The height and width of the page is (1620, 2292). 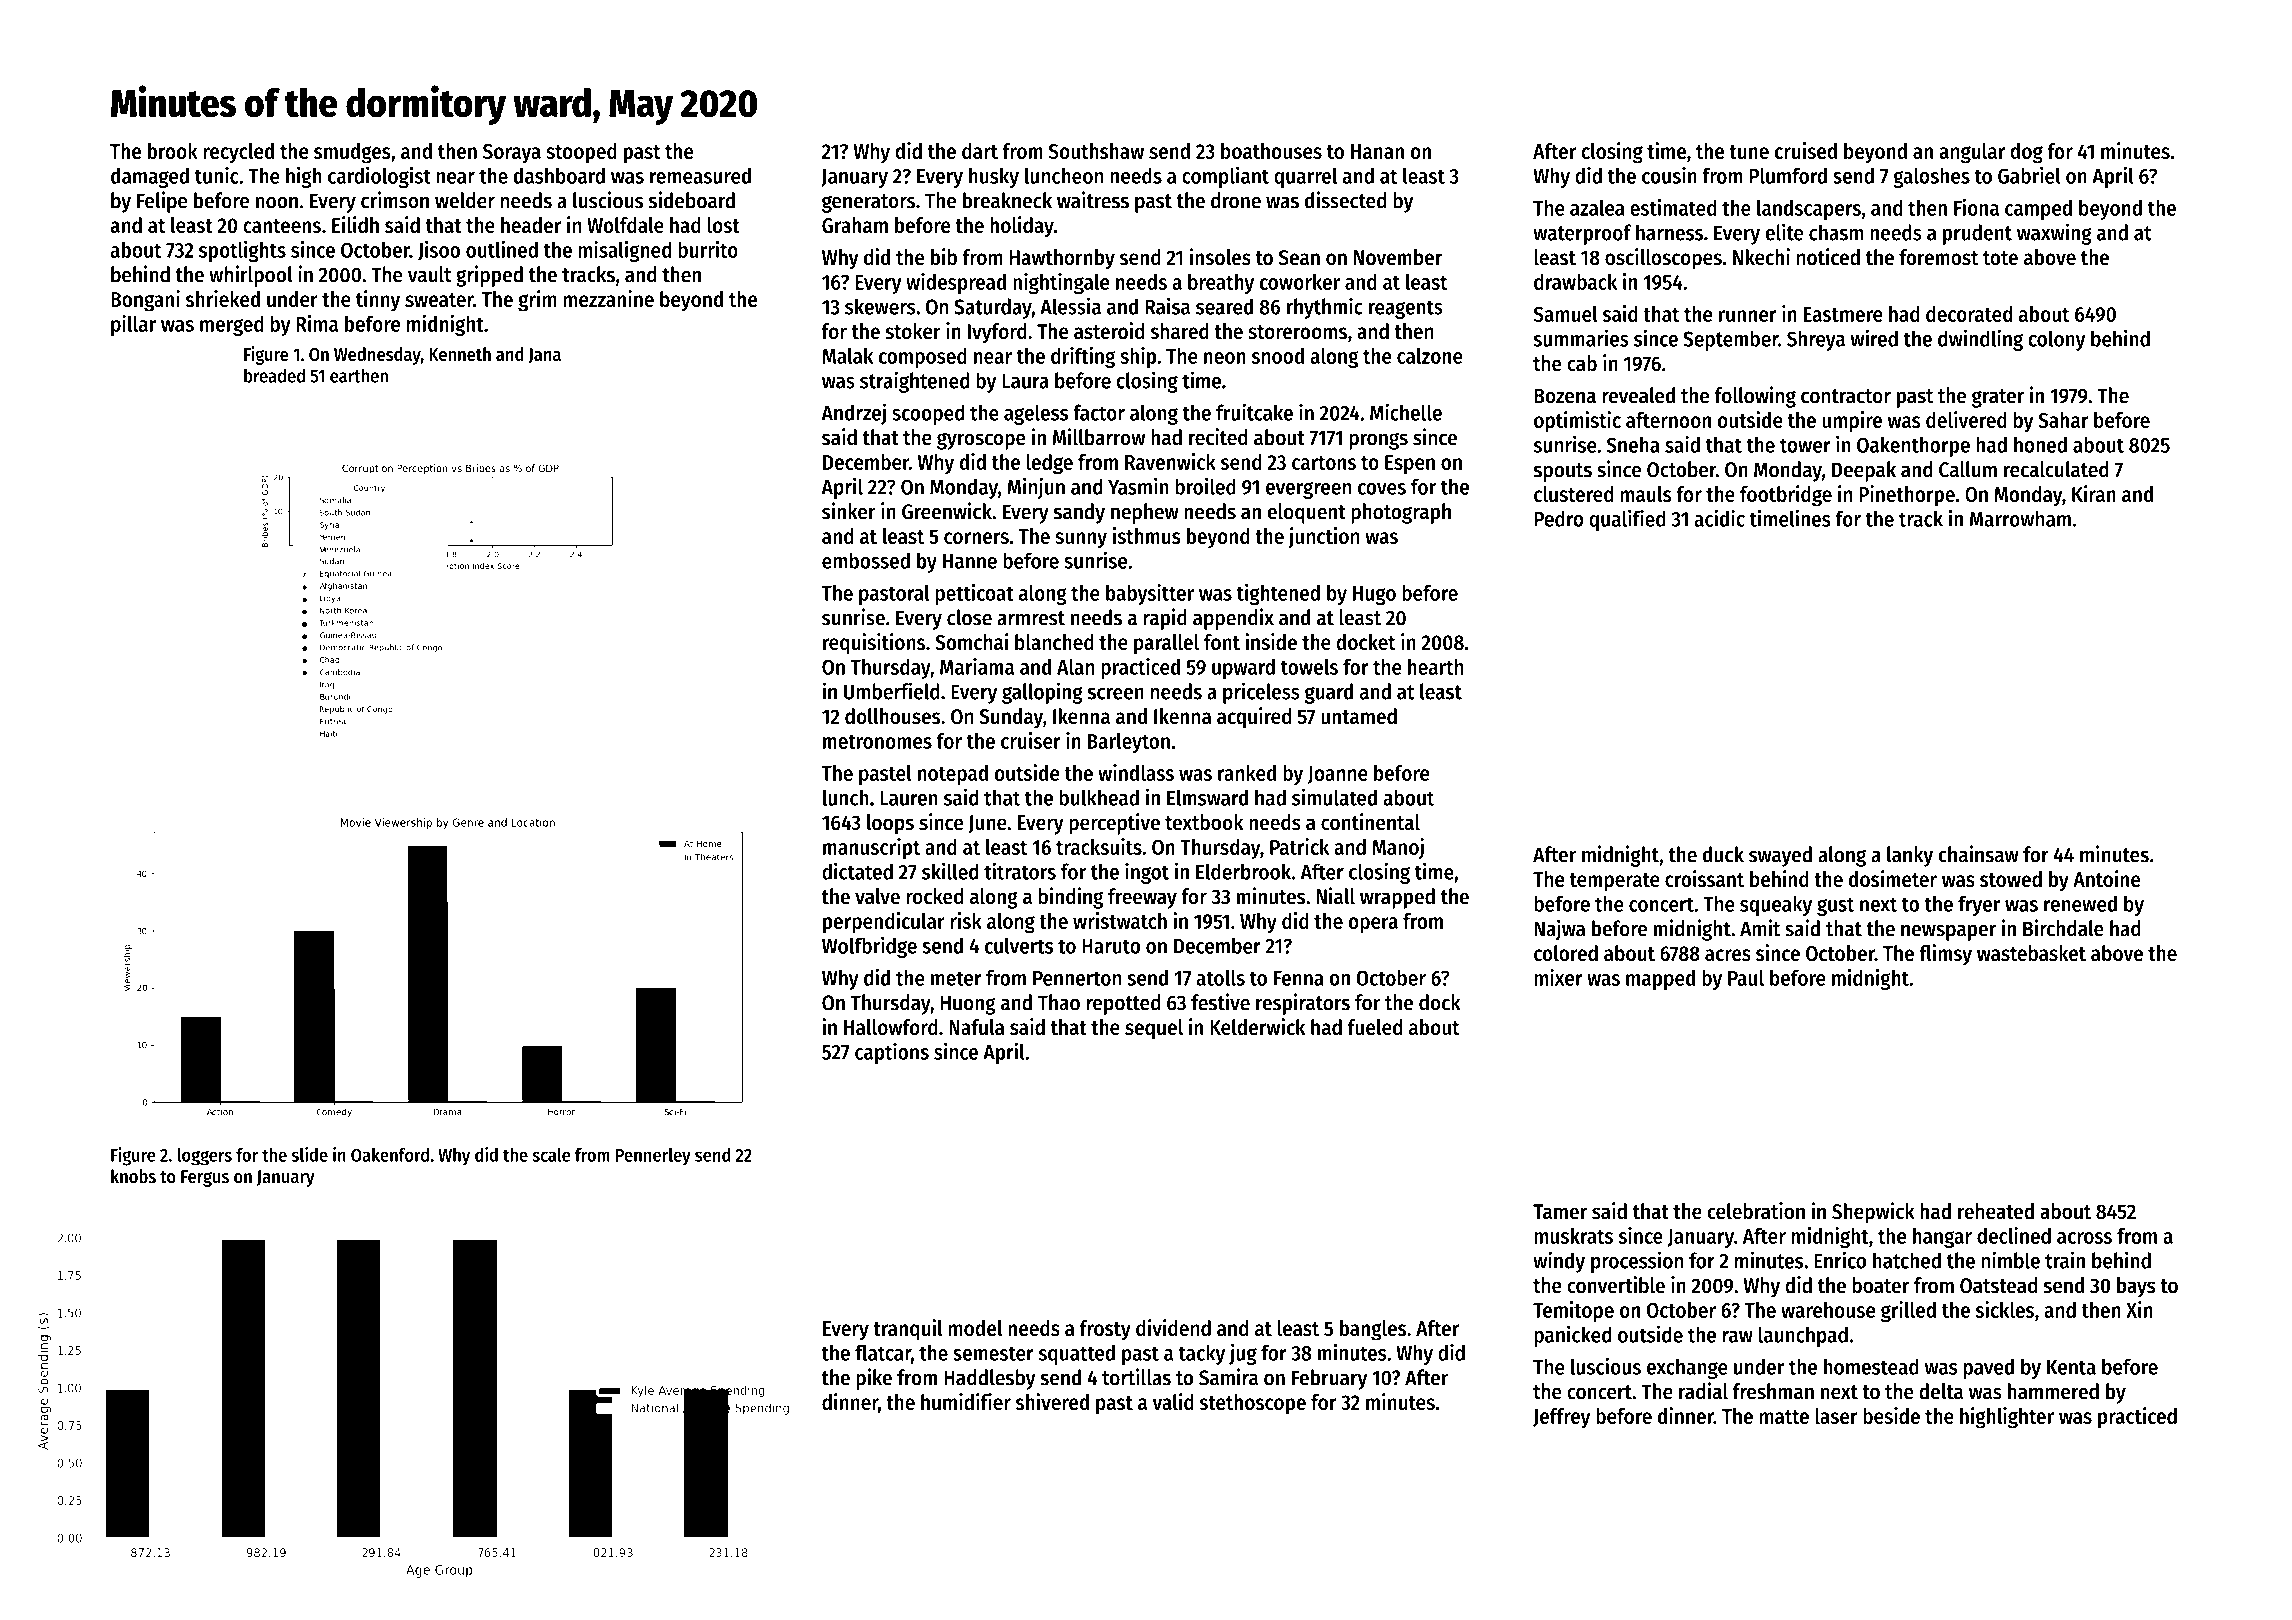 What do you see at coordinates (274, 375) in the page?
I see `breaded` at bounding box center [274, 375].
